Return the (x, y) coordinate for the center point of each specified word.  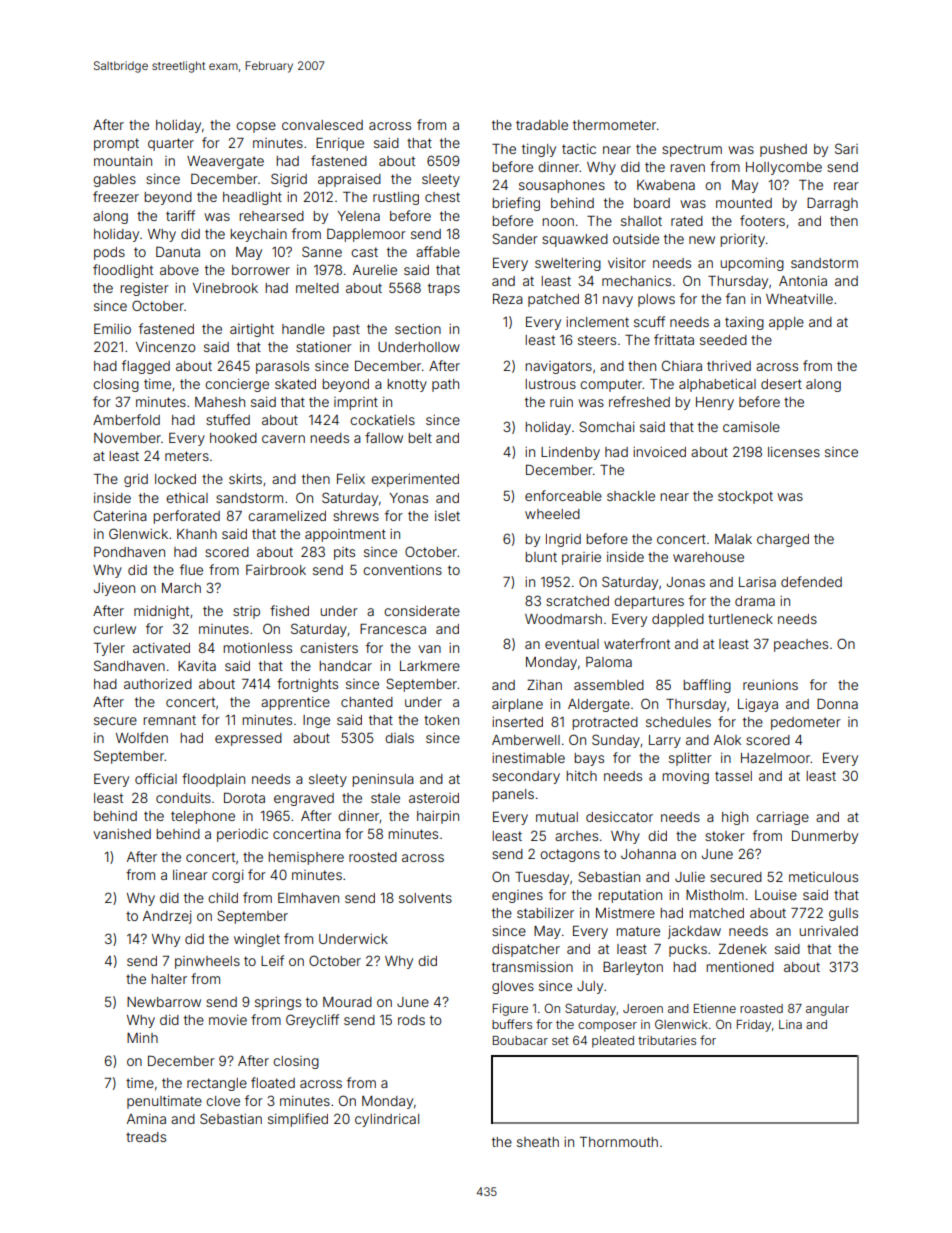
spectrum (692, 150)
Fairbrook (276, 570)
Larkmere (430, 666)
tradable (542, 125)
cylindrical (387, 1120)
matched (716, 913)
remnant (169, 720)
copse (256, 127)
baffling (707, 686)
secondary (526, 777)
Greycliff (312, 1021)
